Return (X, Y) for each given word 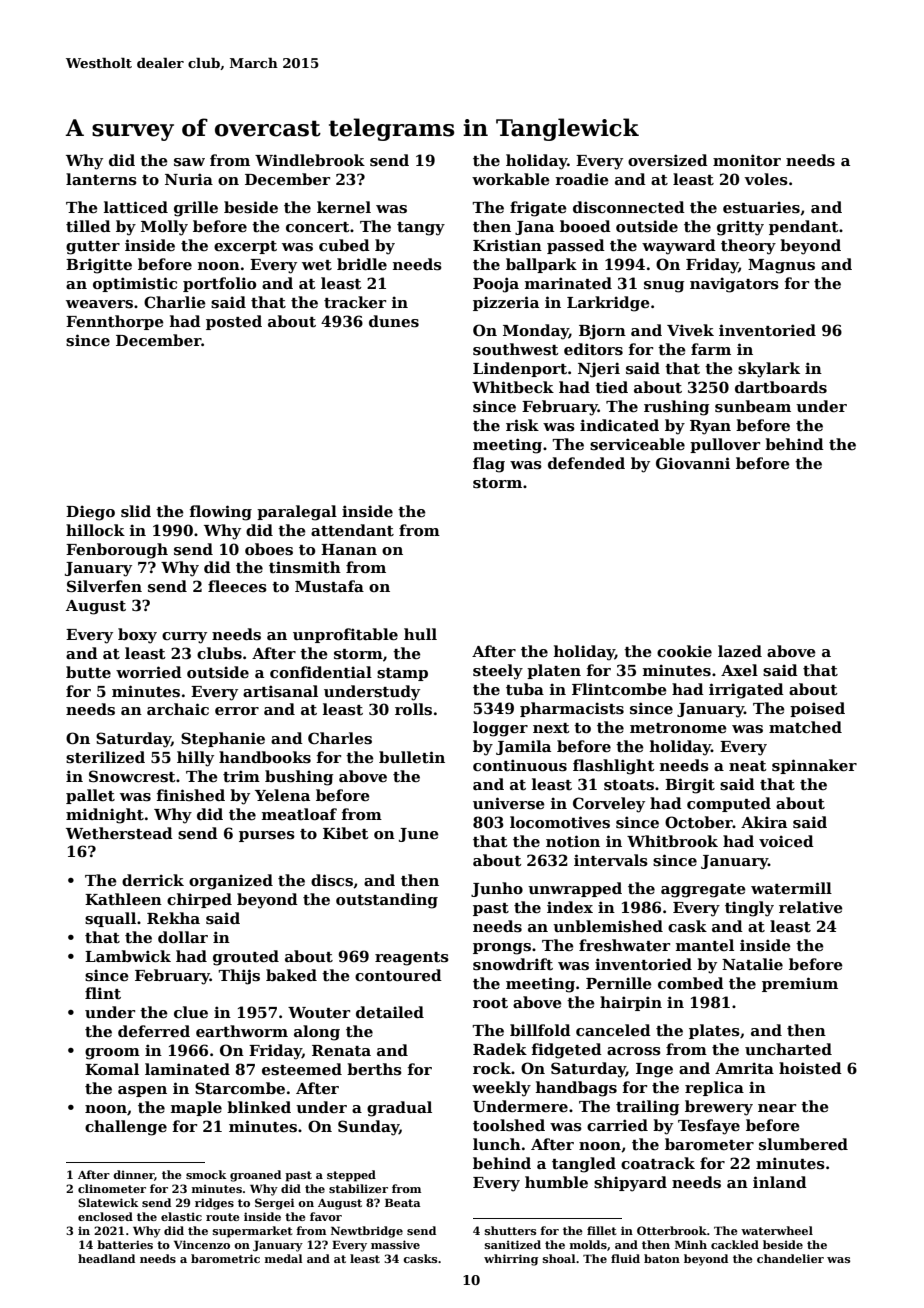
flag (489, 465)
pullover (725, 445)
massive (395, 1244)
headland (106, 1258)
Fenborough (117, 551)
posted (234, 322)
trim (241, 776)
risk (522, 425)
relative (811, 907)
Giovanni (693, 463)
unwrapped (575, 889)
